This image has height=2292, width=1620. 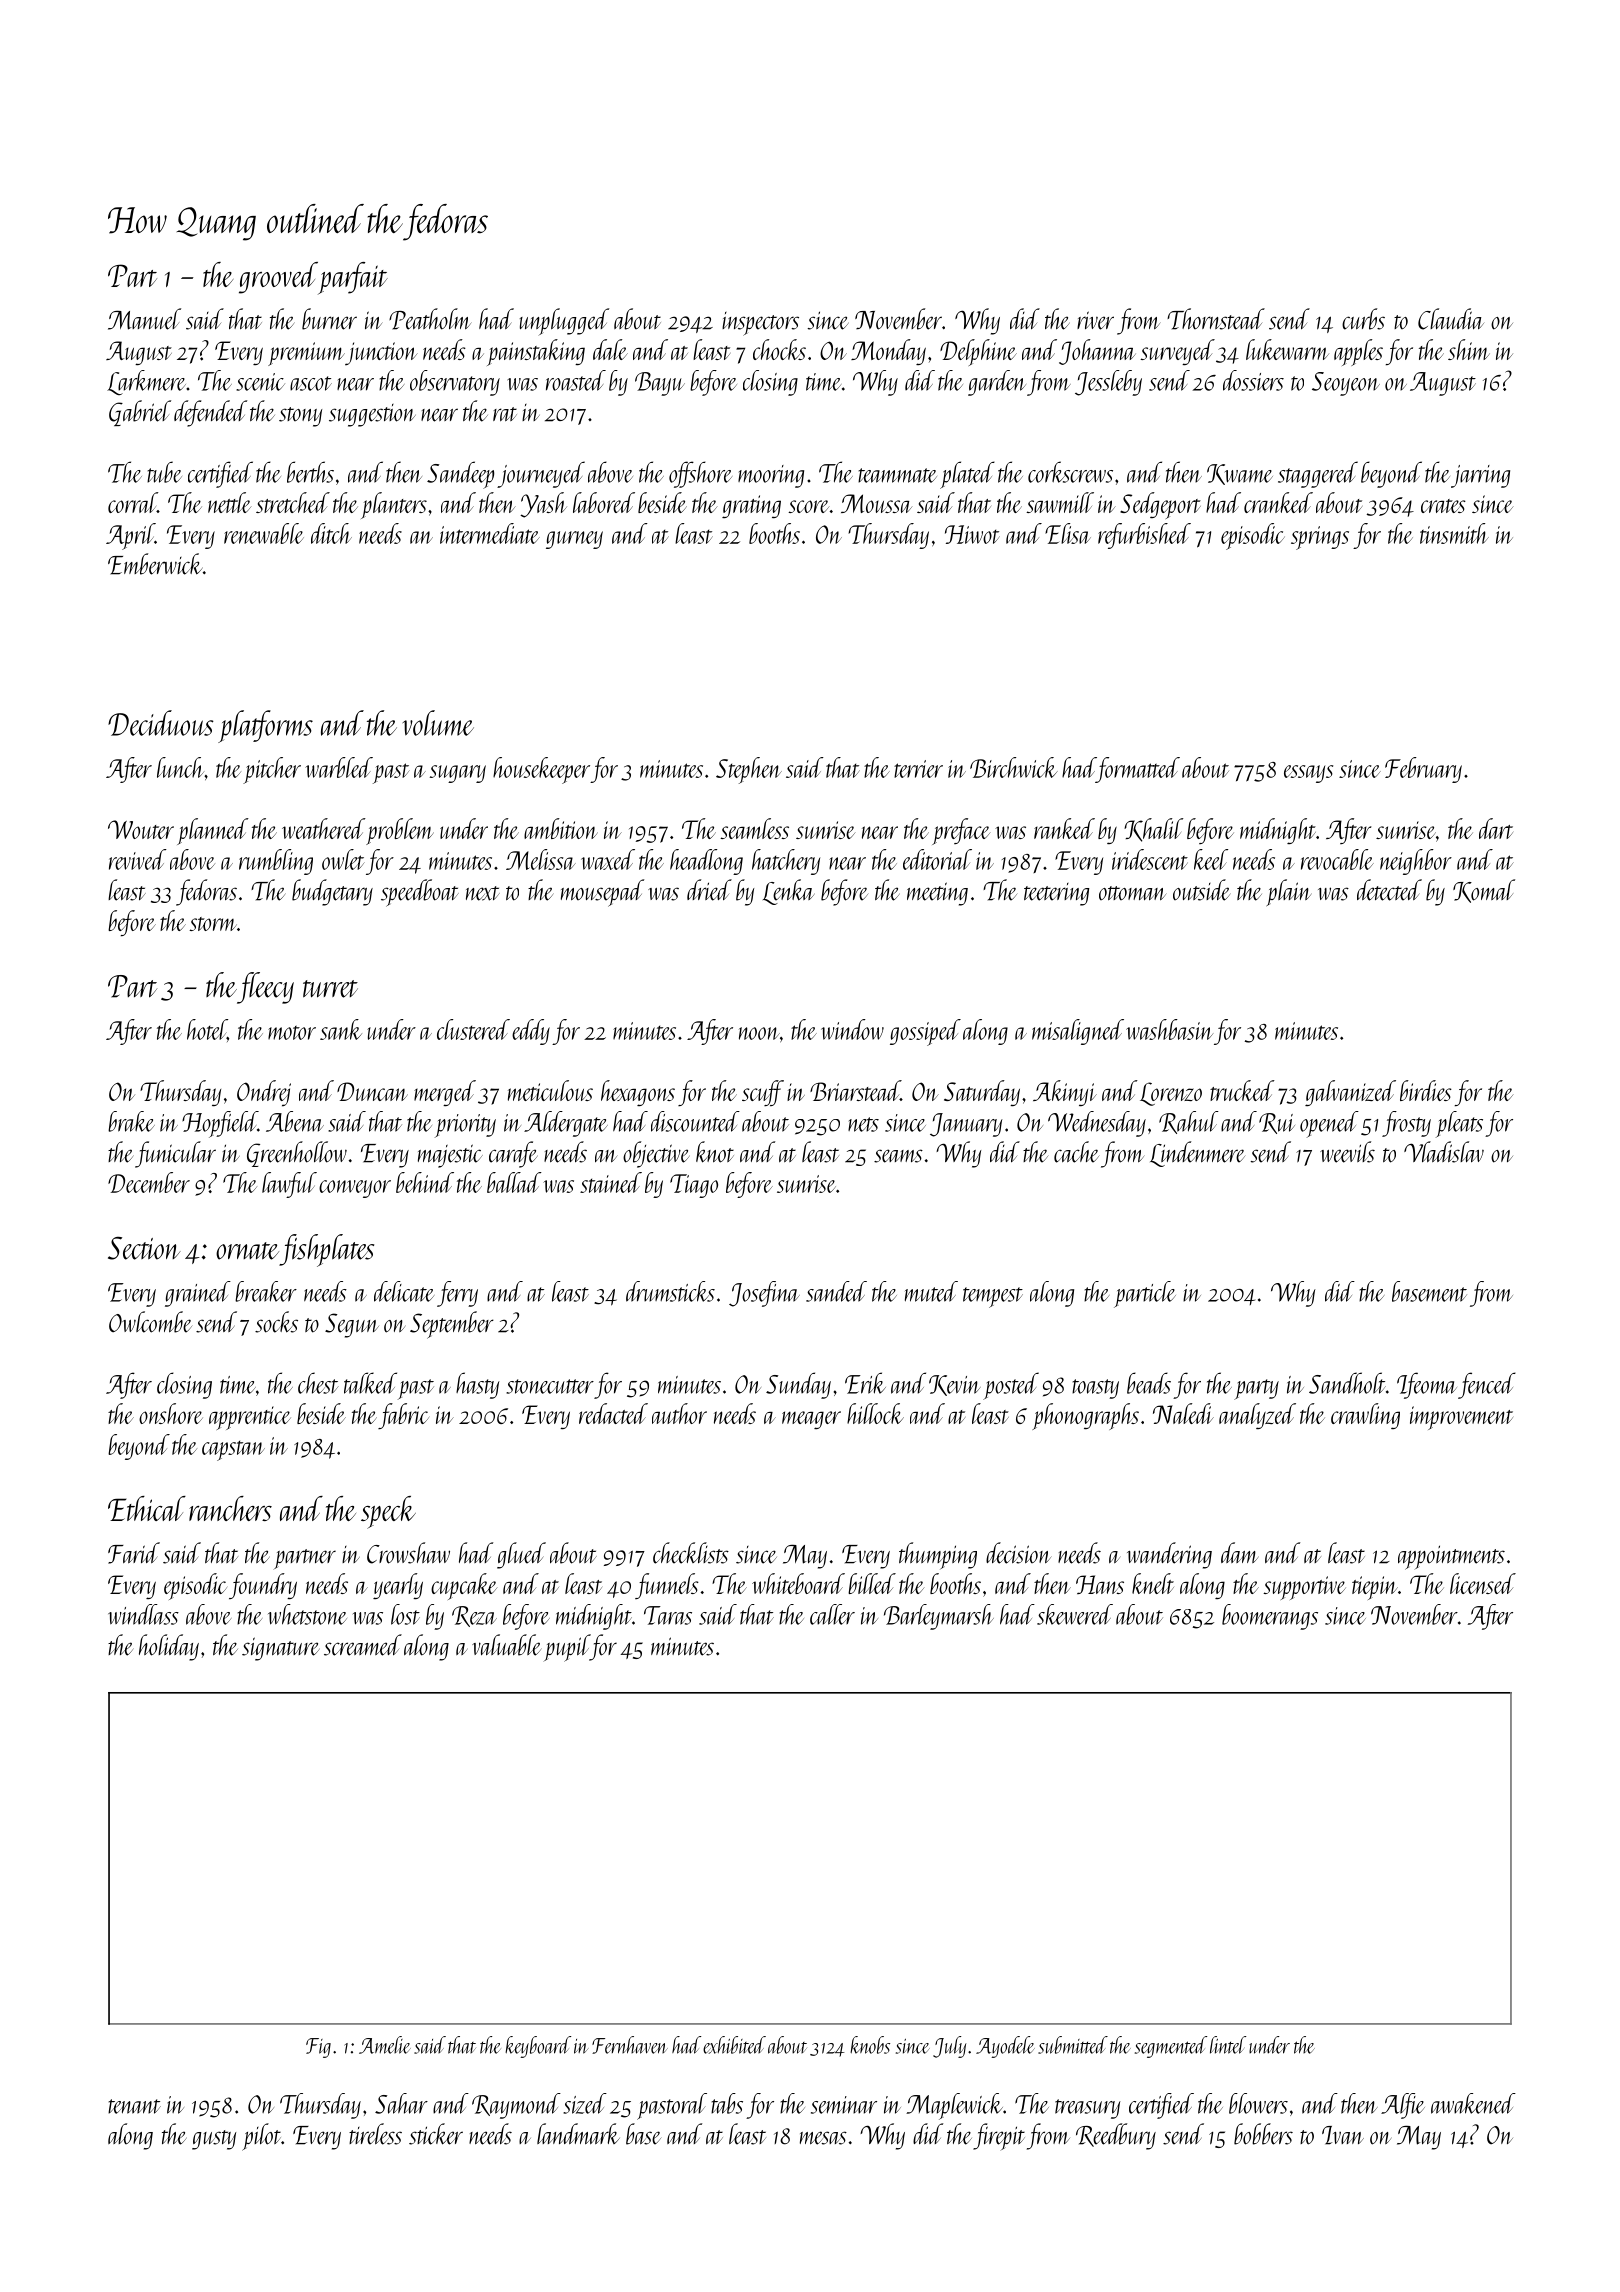 What do you see at coordinates (1270, 1617) in the image?
I see `boomerangs` at bounding box center [1270, 1617].
